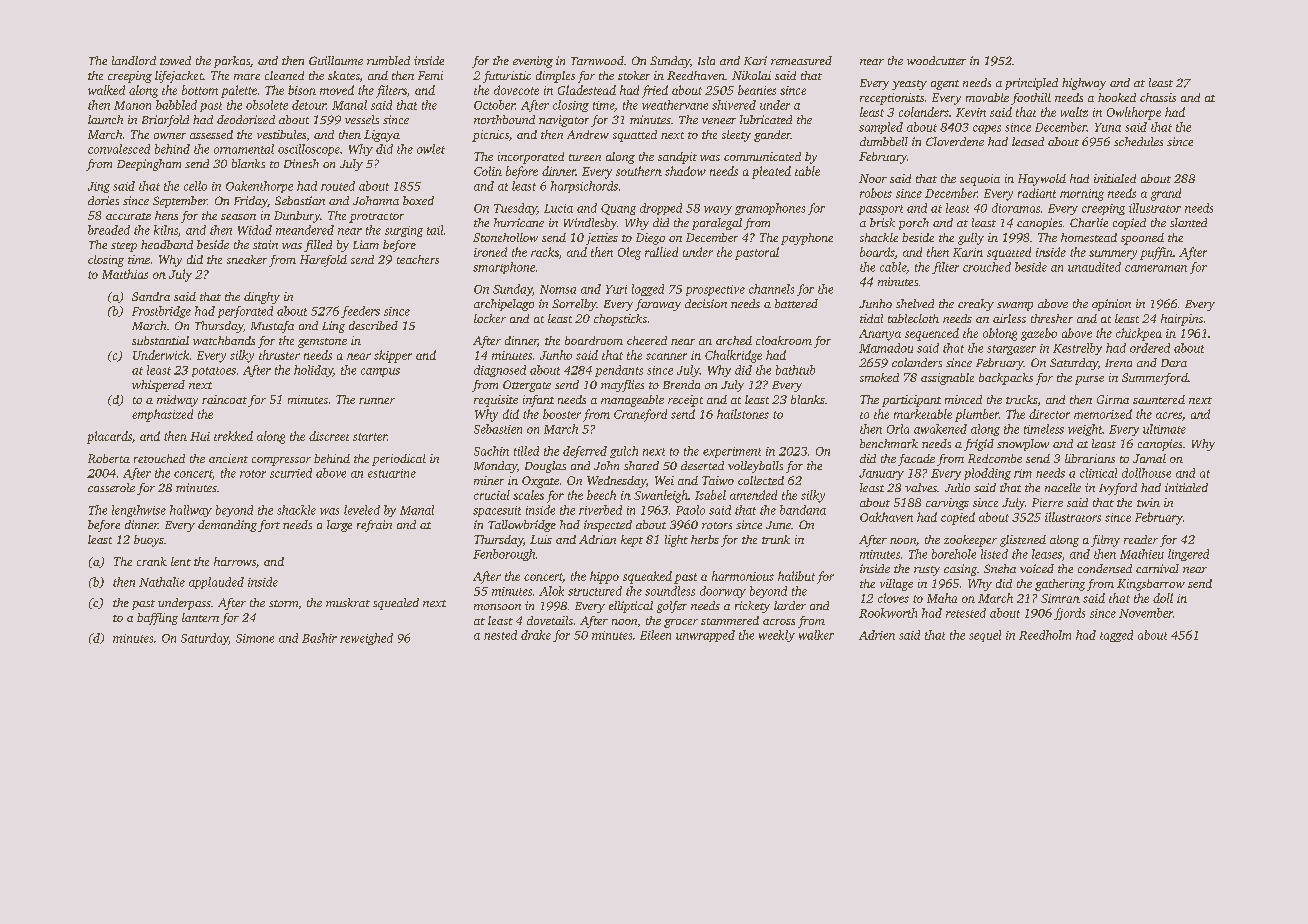 Image resolution: width=1308 pixels, height=924 pixels. Describe the element at coordinates (158, 386) in the page. I see `whispered` at that location.
